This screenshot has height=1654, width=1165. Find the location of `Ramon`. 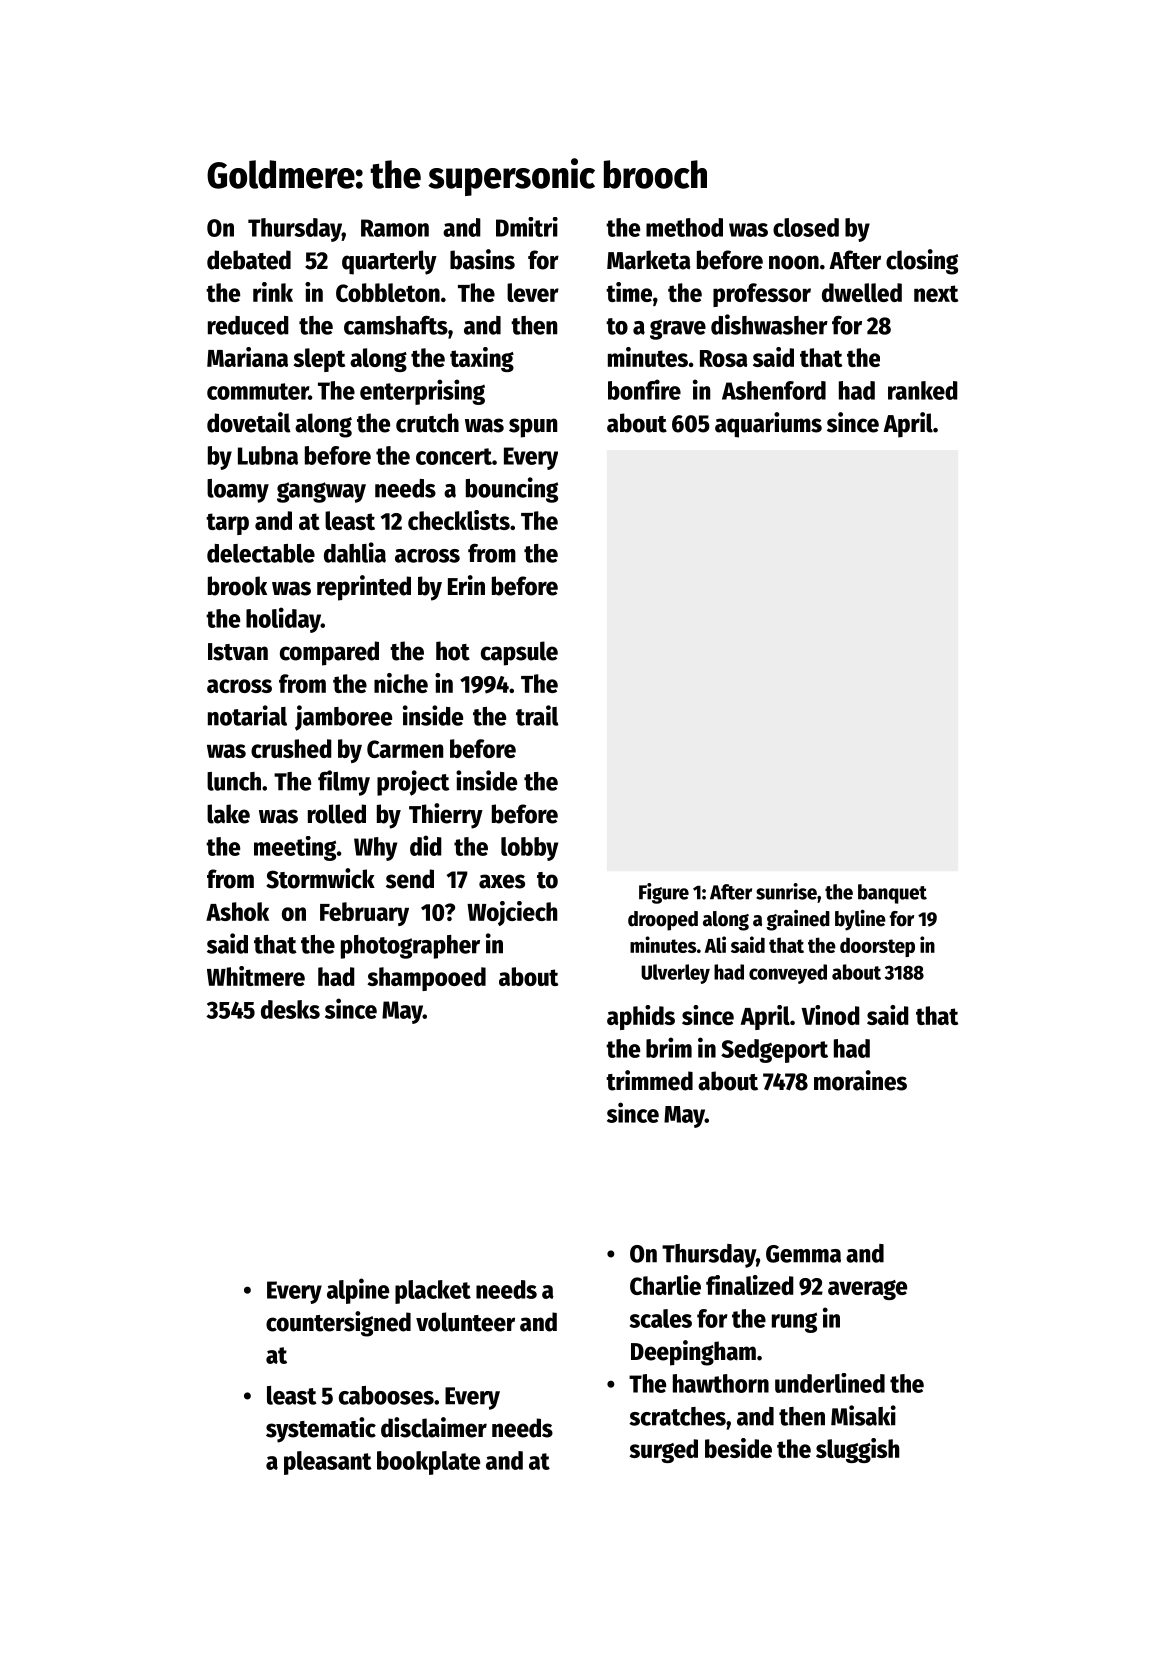

Ramon is located at coordinates (395, 228).
